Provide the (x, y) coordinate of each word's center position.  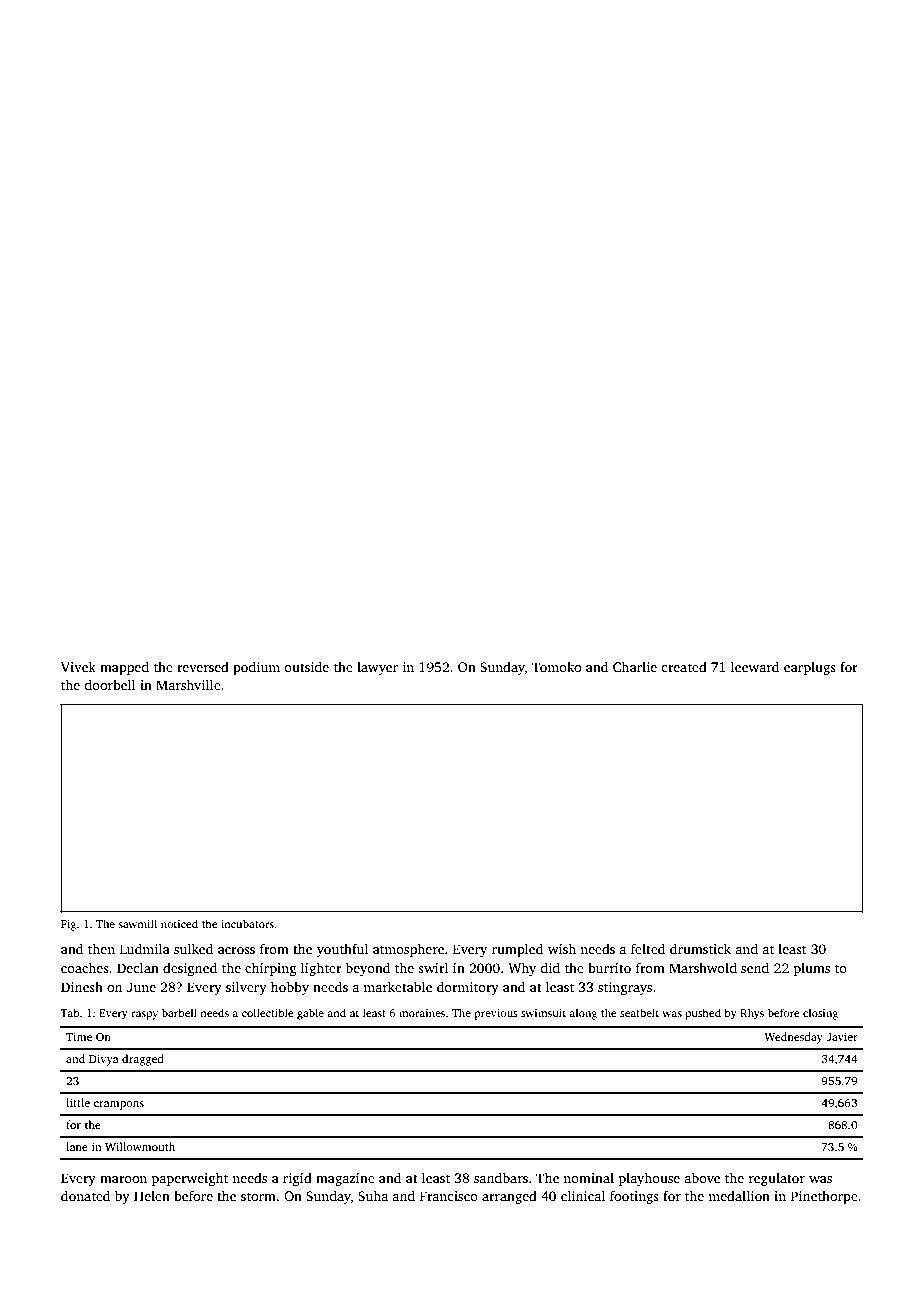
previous (496, 1014)
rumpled (517, 950)
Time (79, 1036)
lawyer (377, 668)
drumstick (700, 948)
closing (820, 1014)
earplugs (810, 668)
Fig (68, 925)
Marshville (188, 684)
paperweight (190, 1179)
